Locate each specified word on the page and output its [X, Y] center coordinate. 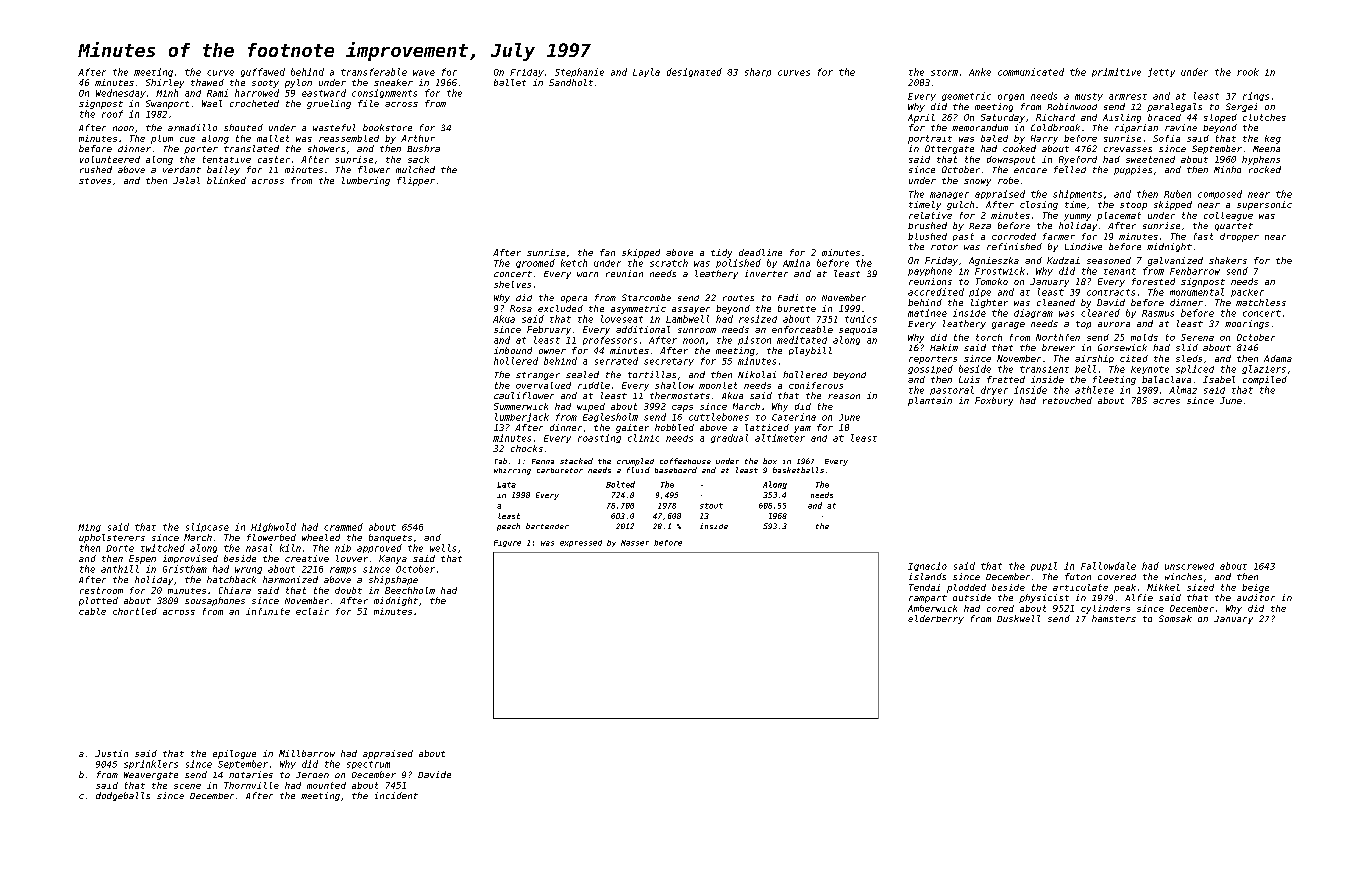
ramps [343, 570]
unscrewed [1189, 566]
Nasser [635, 543]
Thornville [251, 785]
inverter [766, 273]
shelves [512, 284]
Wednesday [121, 93]
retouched [1067, 400]
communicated [1031, 72]
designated [694, 72]
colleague [1228, 216]
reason [844, 396]
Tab [501, 461]
